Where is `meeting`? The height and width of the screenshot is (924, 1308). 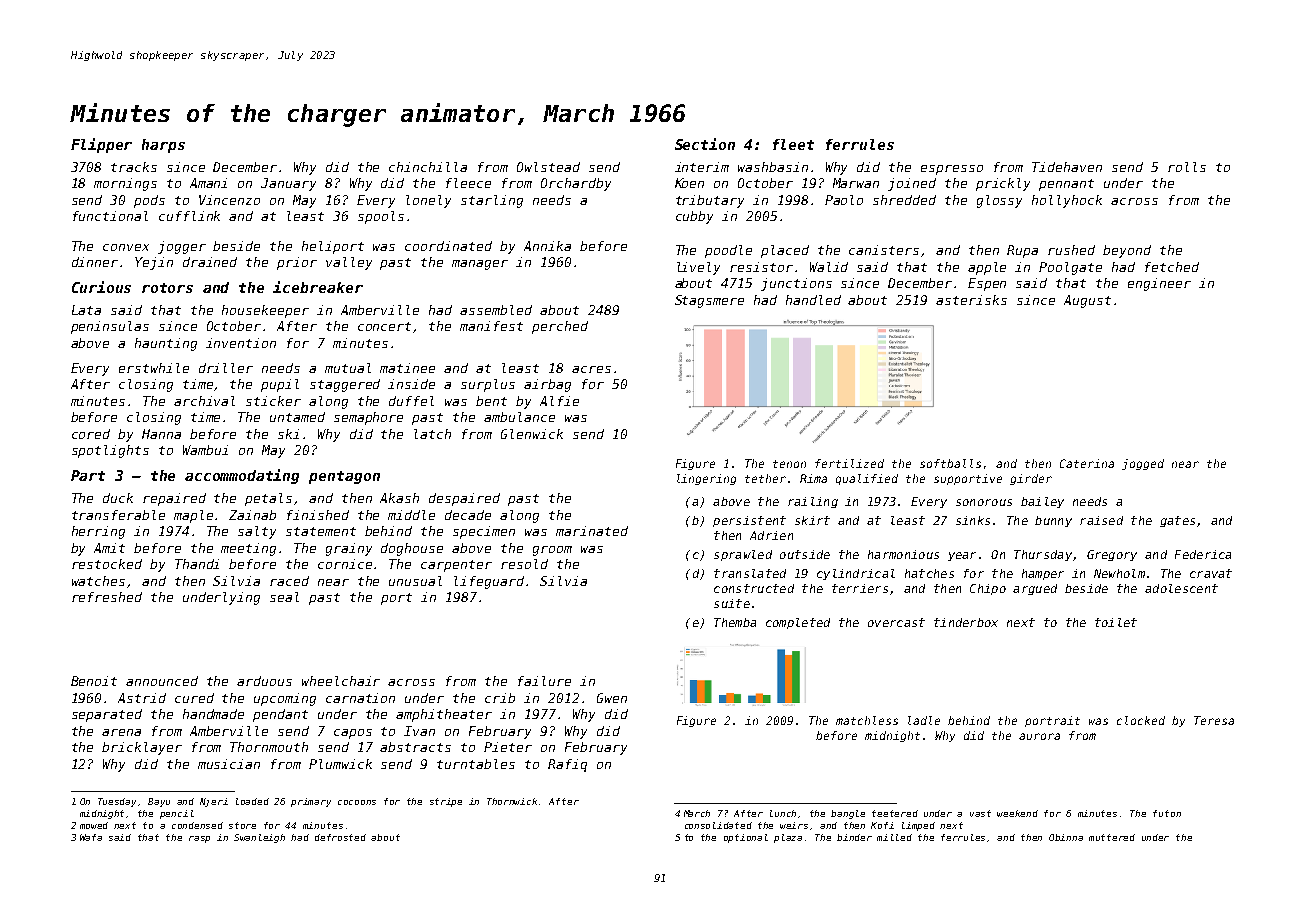
meeting is located at coordinates (248, 549).
